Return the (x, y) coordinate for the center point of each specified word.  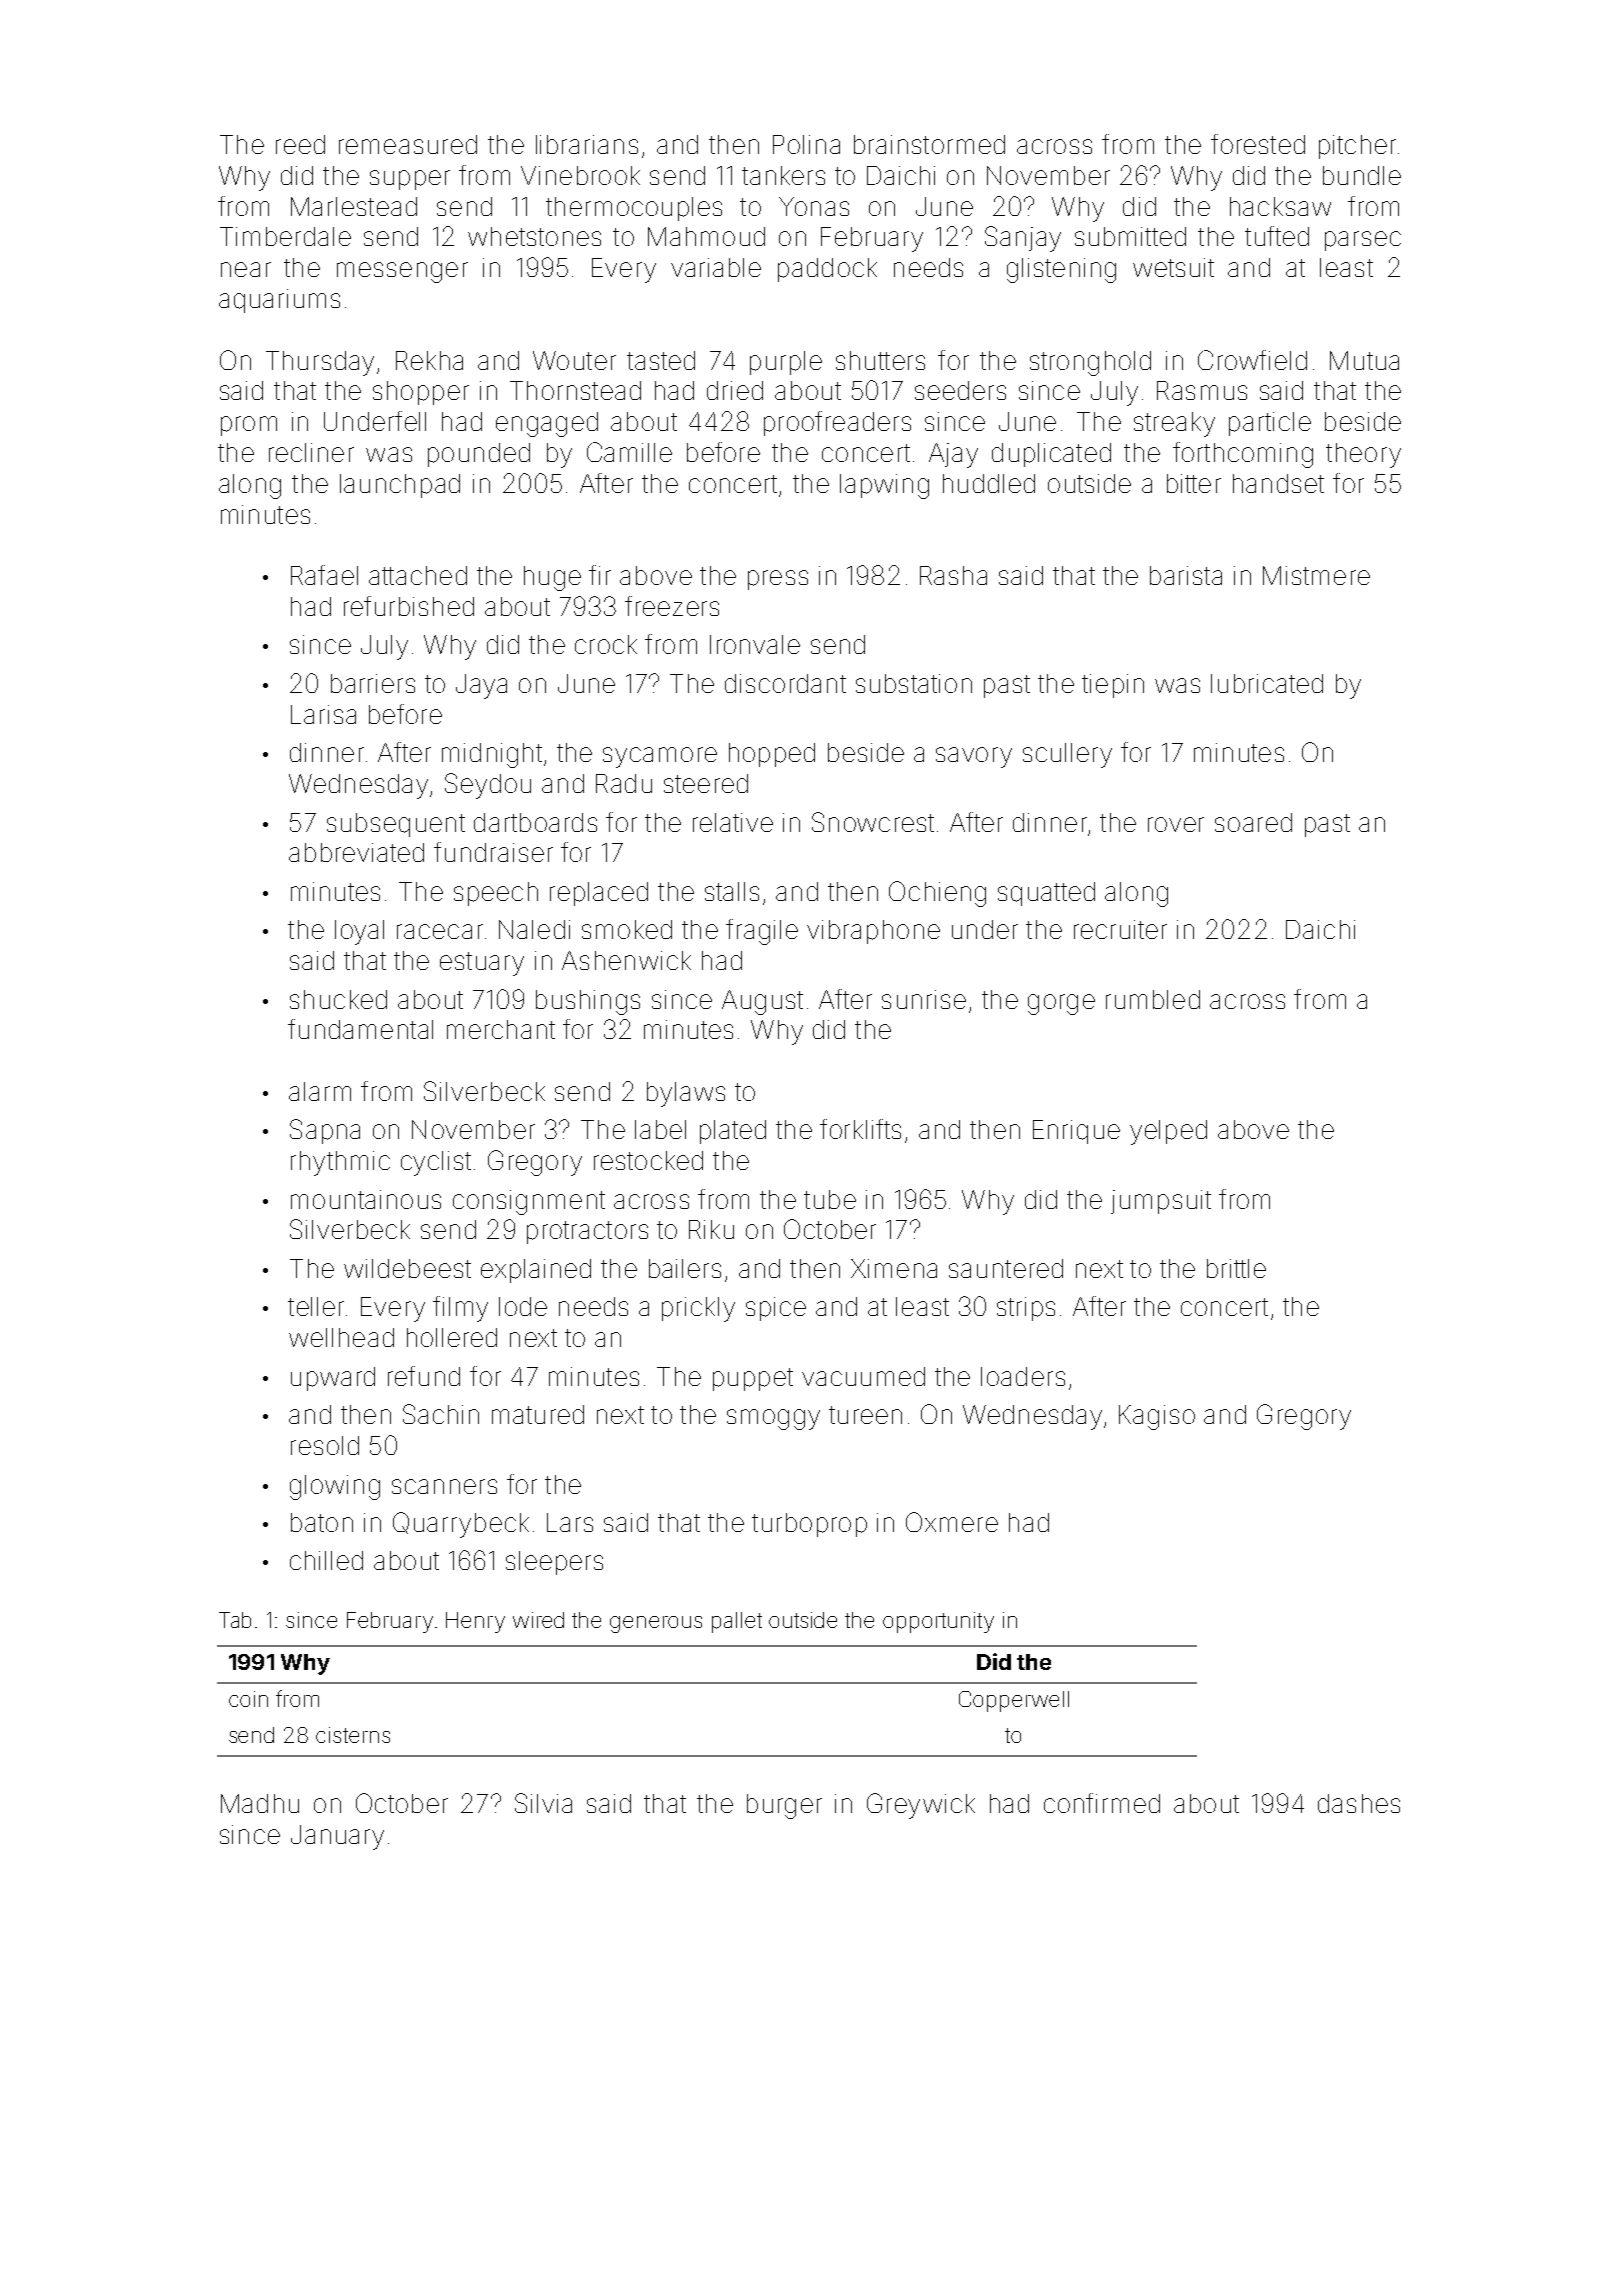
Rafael (324, 575)
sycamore (660, 757)
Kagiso (1157, 1417)
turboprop (809, 1525)
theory (1363, 455)
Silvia (543, 1803)
